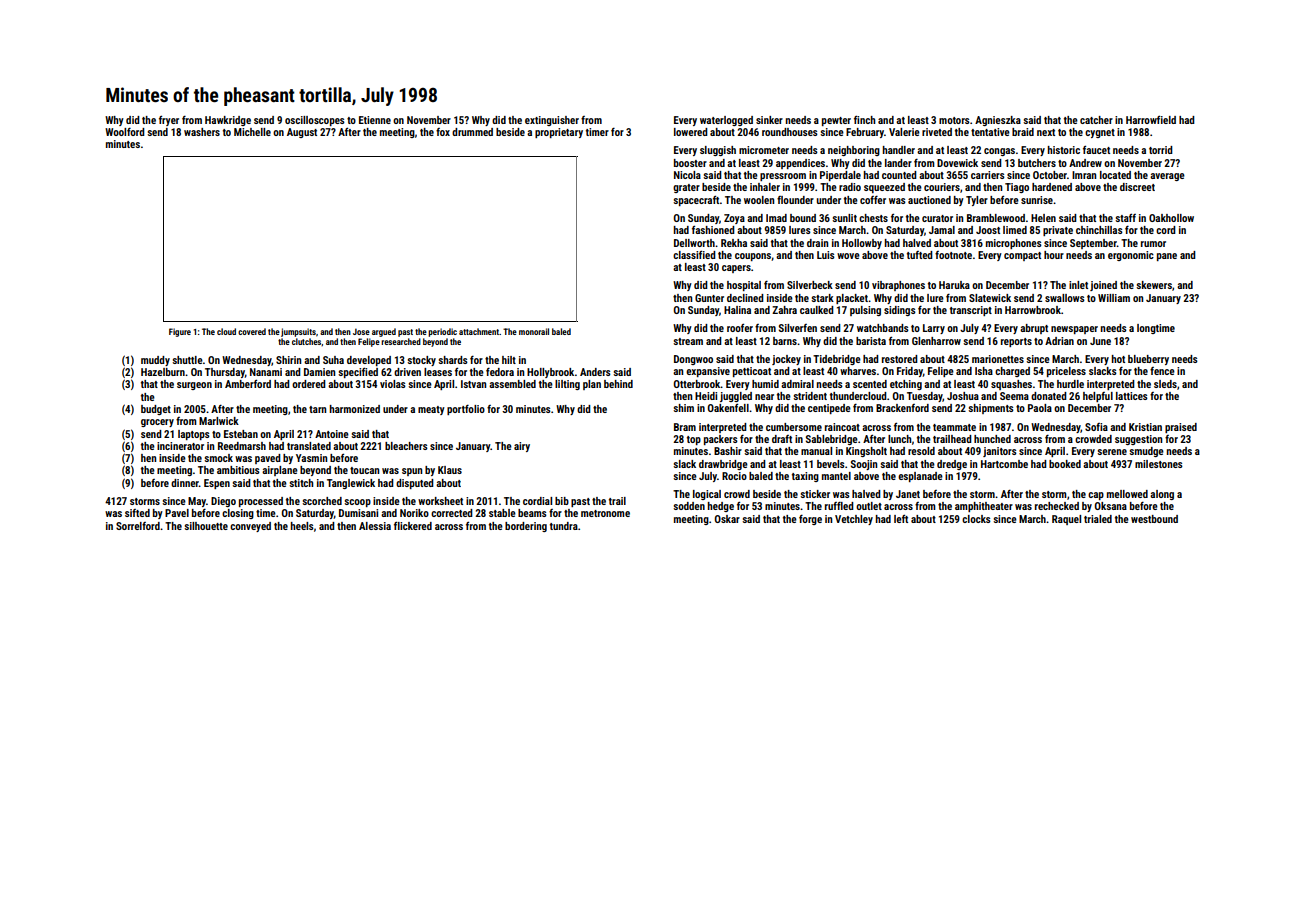 This document has width=1308, height=924. What do you see at coordinates (934, 329) in the document?
I see `Larry` at bounding box center [934, 329].
